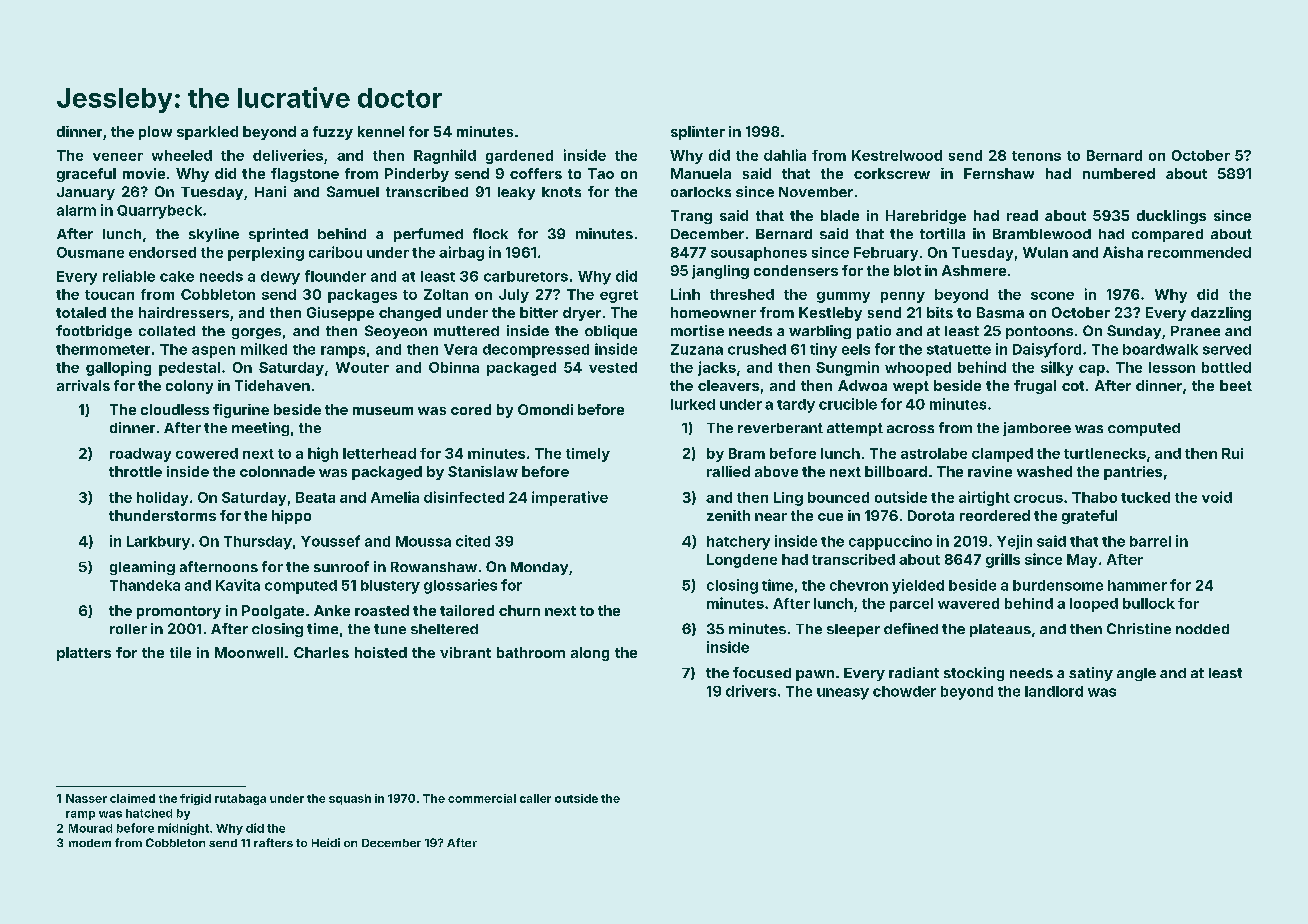 The image size is (1308, 924). I want to click on splinter, so click(698, 133).
